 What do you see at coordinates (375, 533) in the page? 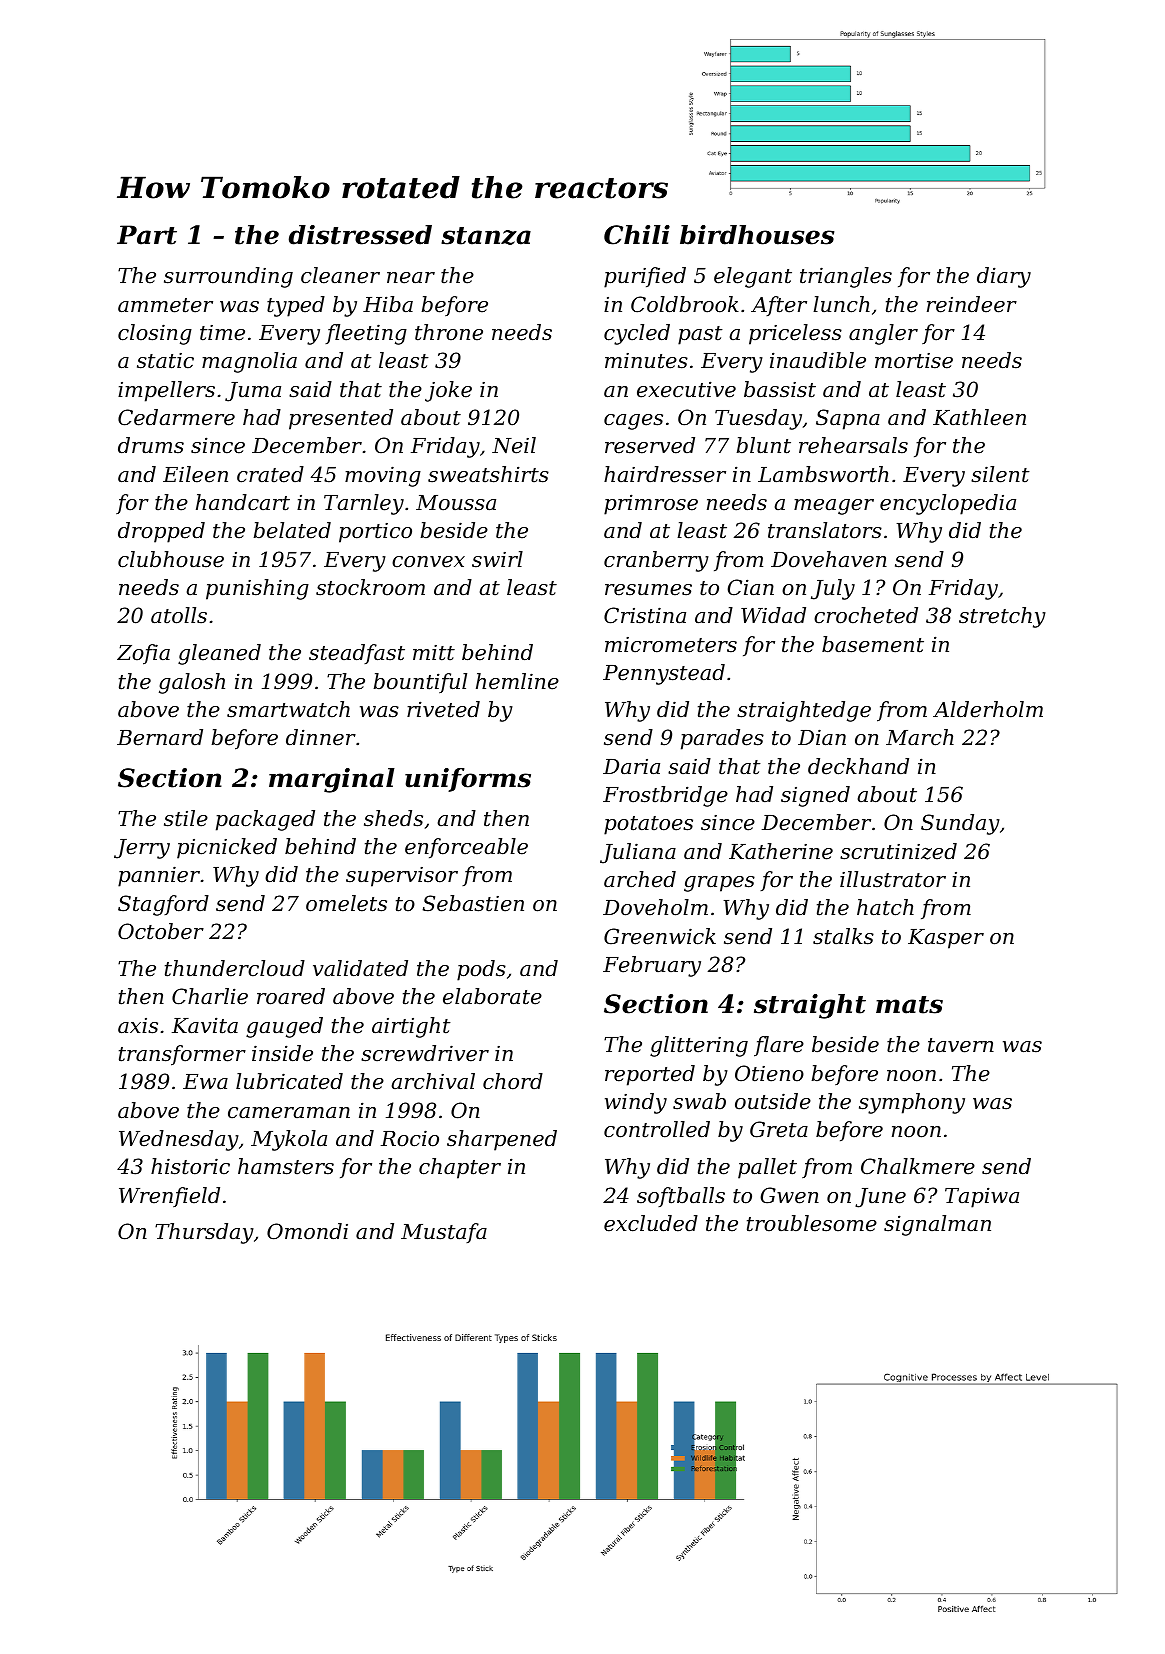
I see `portico` at bounding box center [375, 533].
